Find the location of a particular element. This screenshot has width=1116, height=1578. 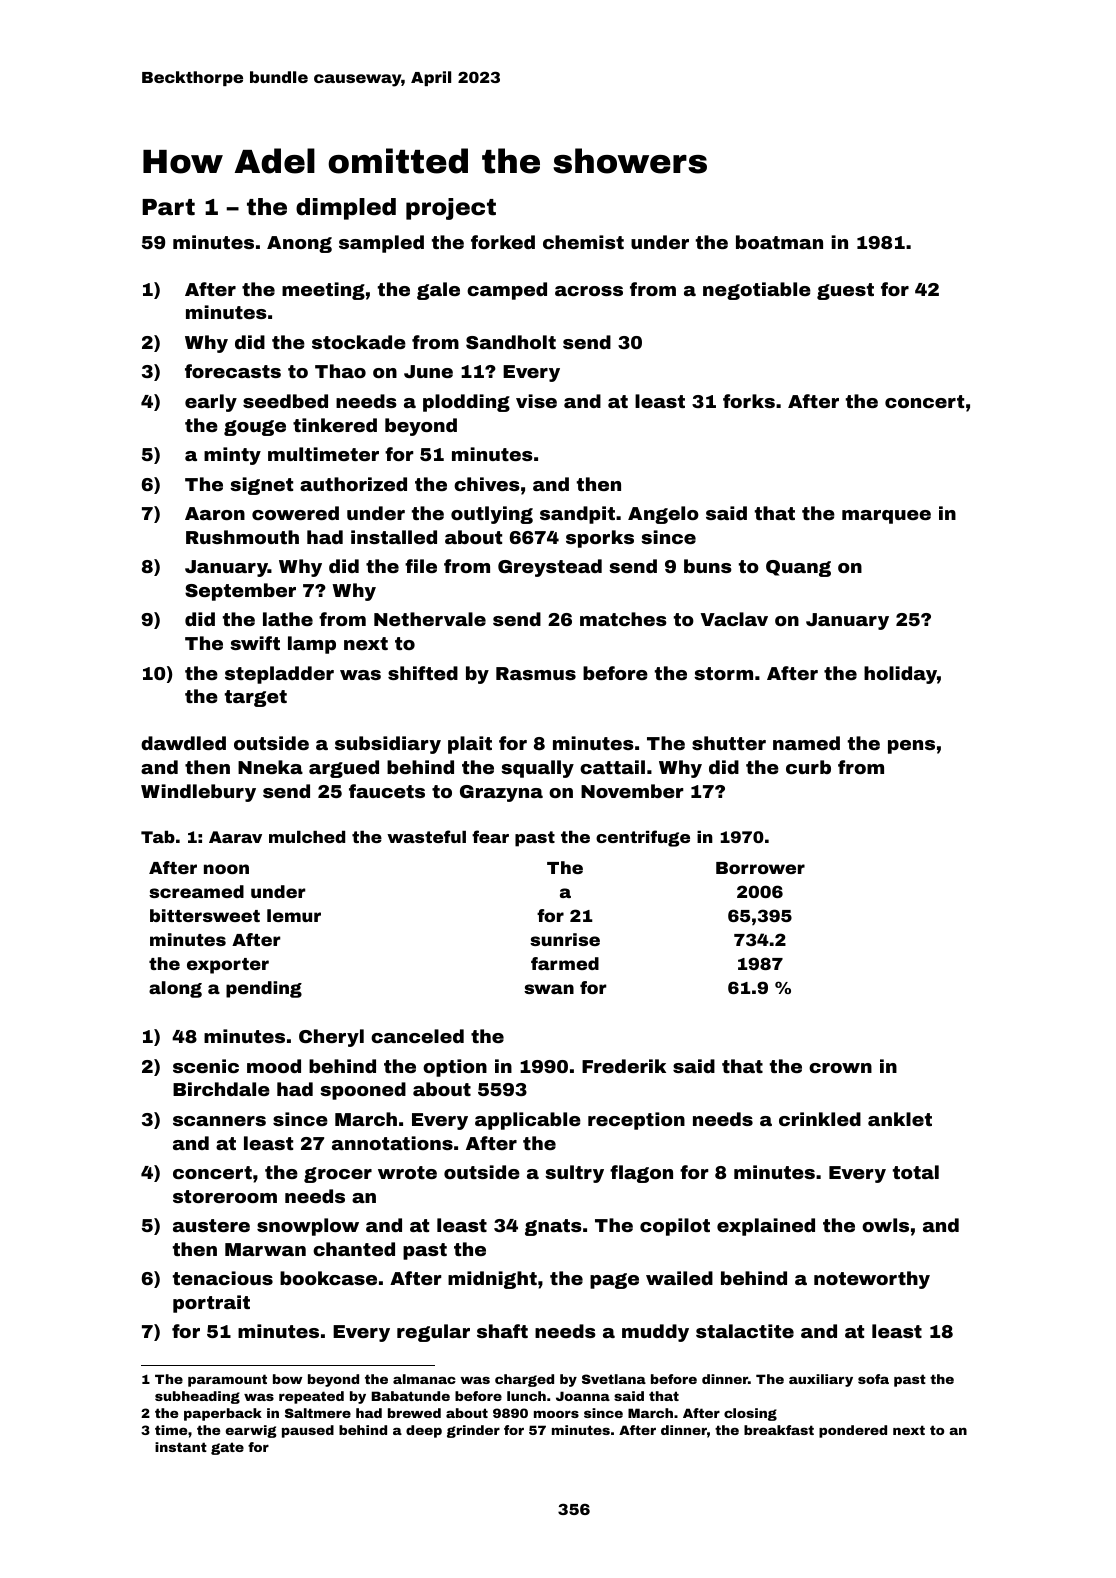

forecasts is located at coordinates (233, 371).
